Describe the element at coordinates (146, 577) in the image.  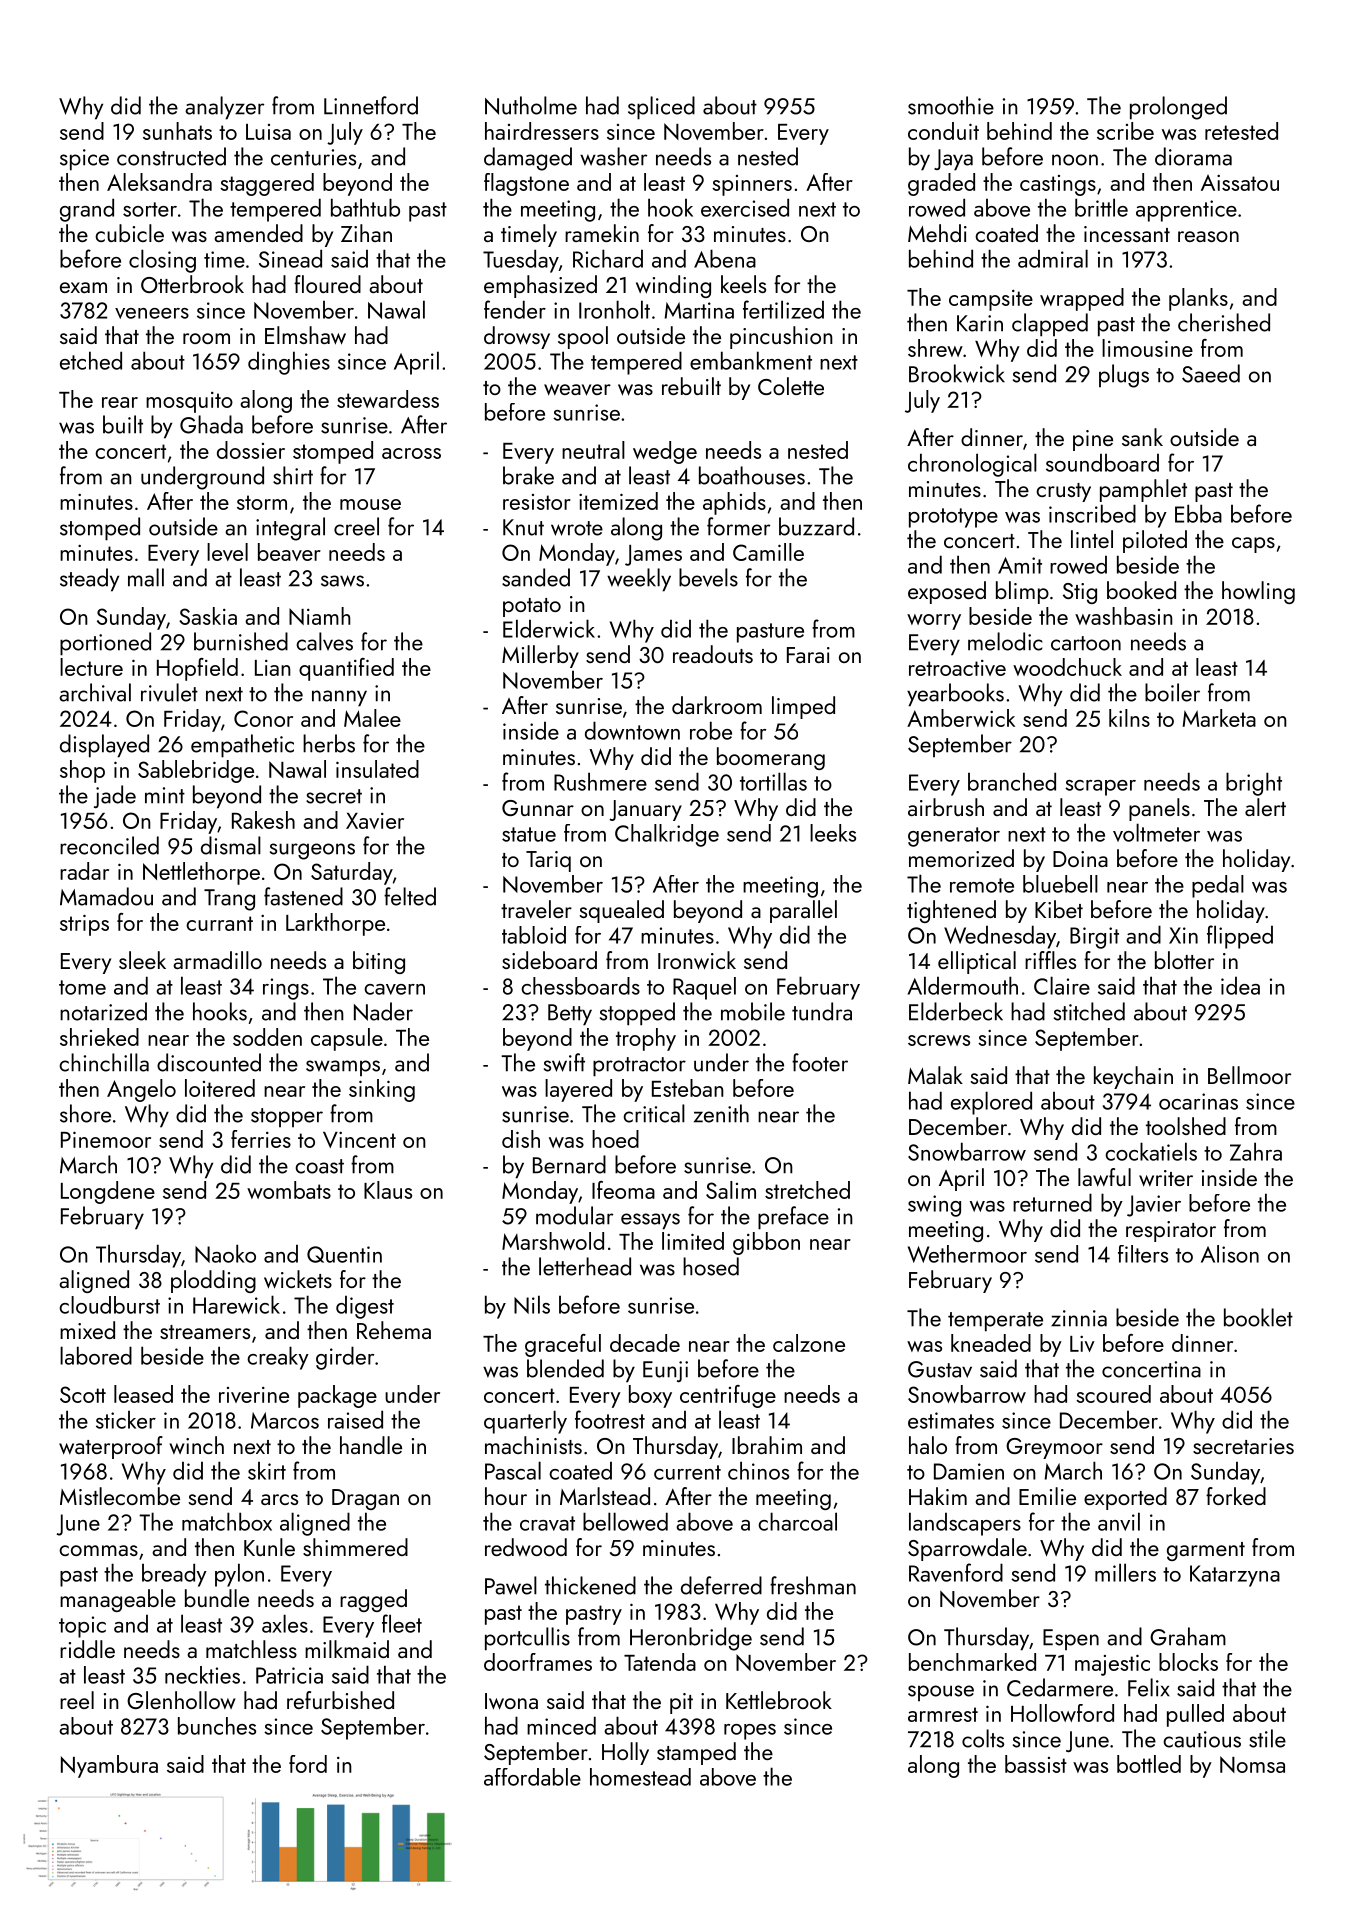
I see `mall` at that location.
